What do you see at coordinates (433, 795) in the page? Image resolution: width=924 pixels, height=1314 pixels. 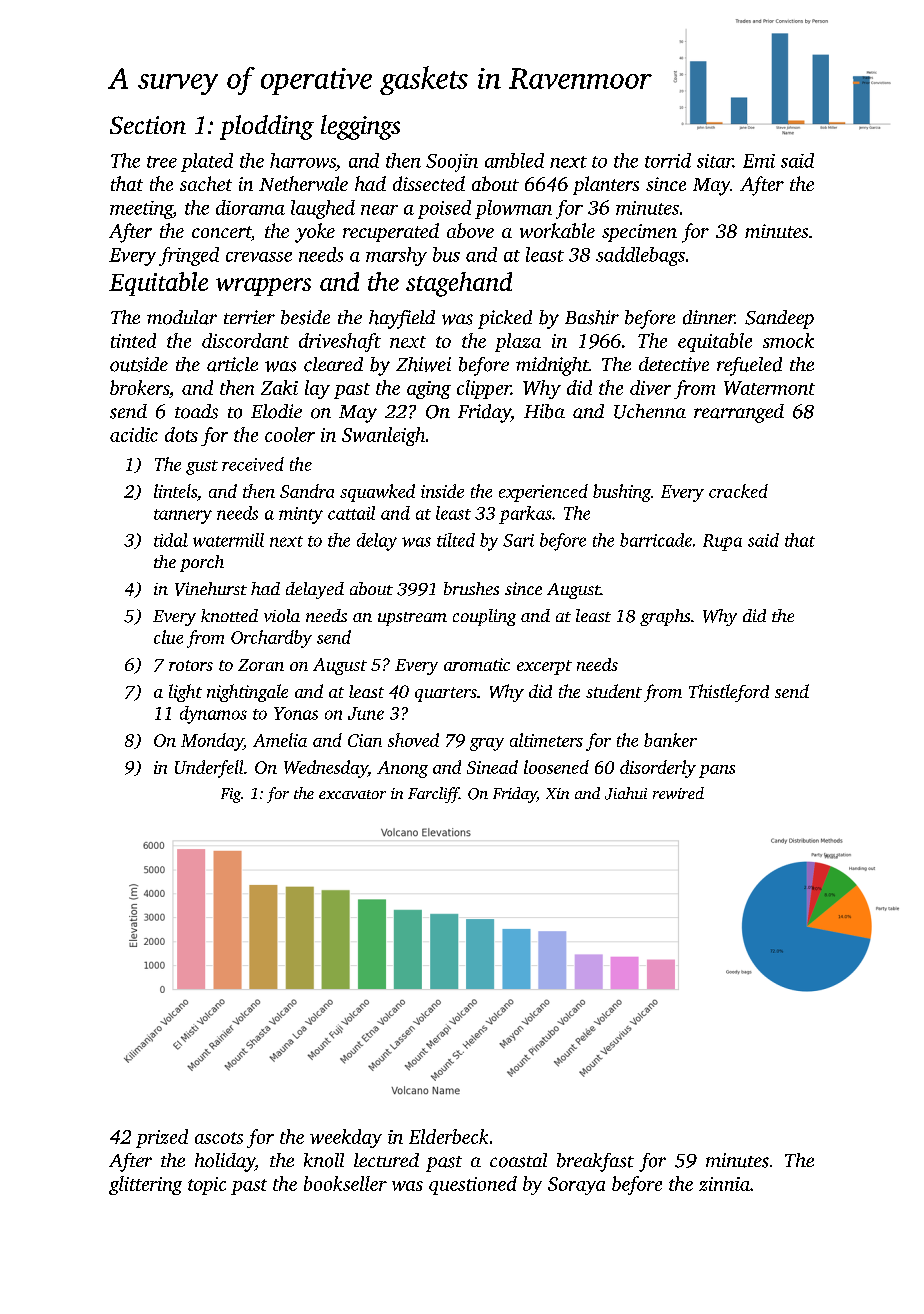 I see `Farcliff` at bounding box center [433, 795].
